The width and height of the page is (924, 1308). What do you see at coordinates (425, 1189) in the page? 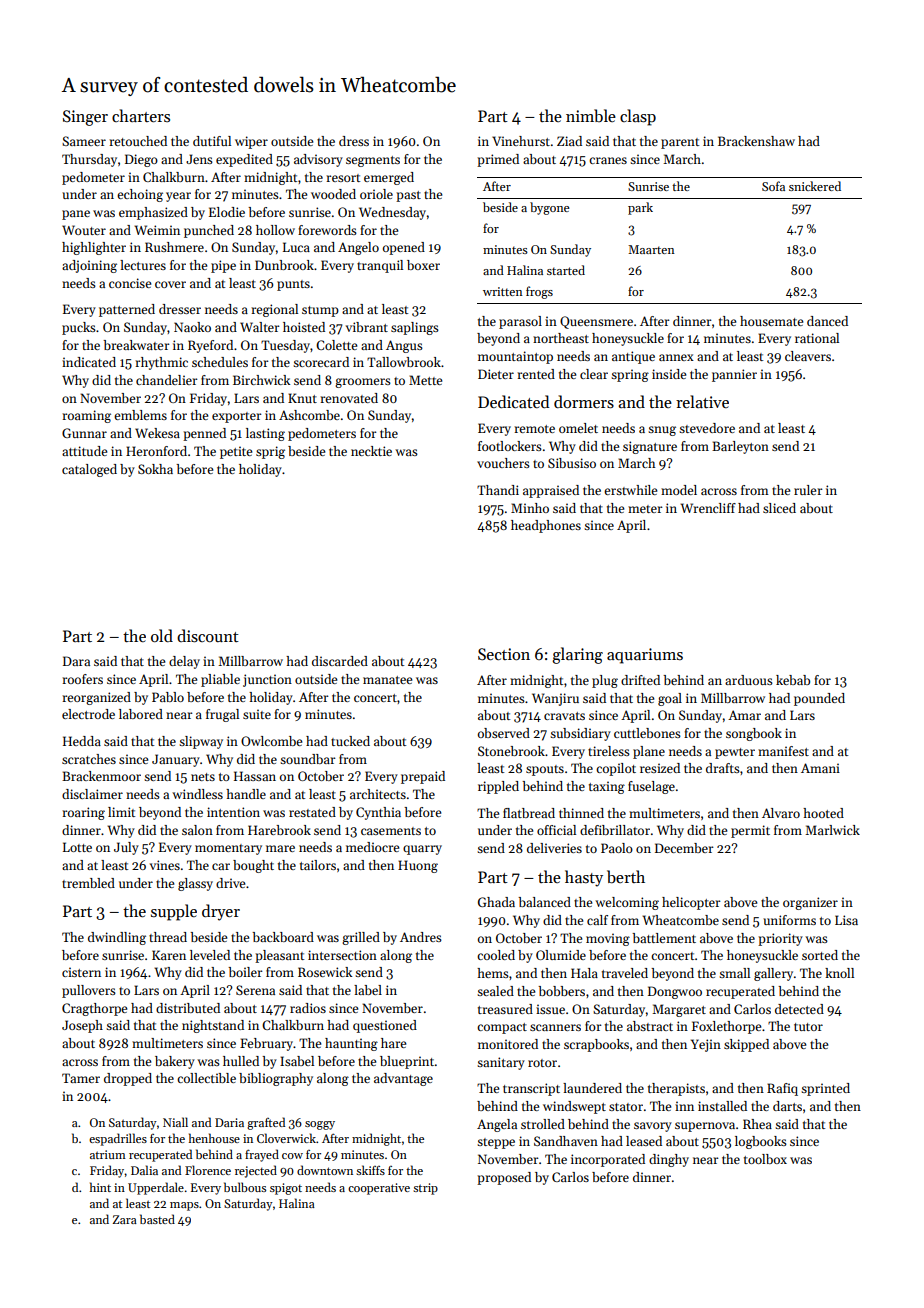
I see `strip` at bounding box center [425, 1189].
